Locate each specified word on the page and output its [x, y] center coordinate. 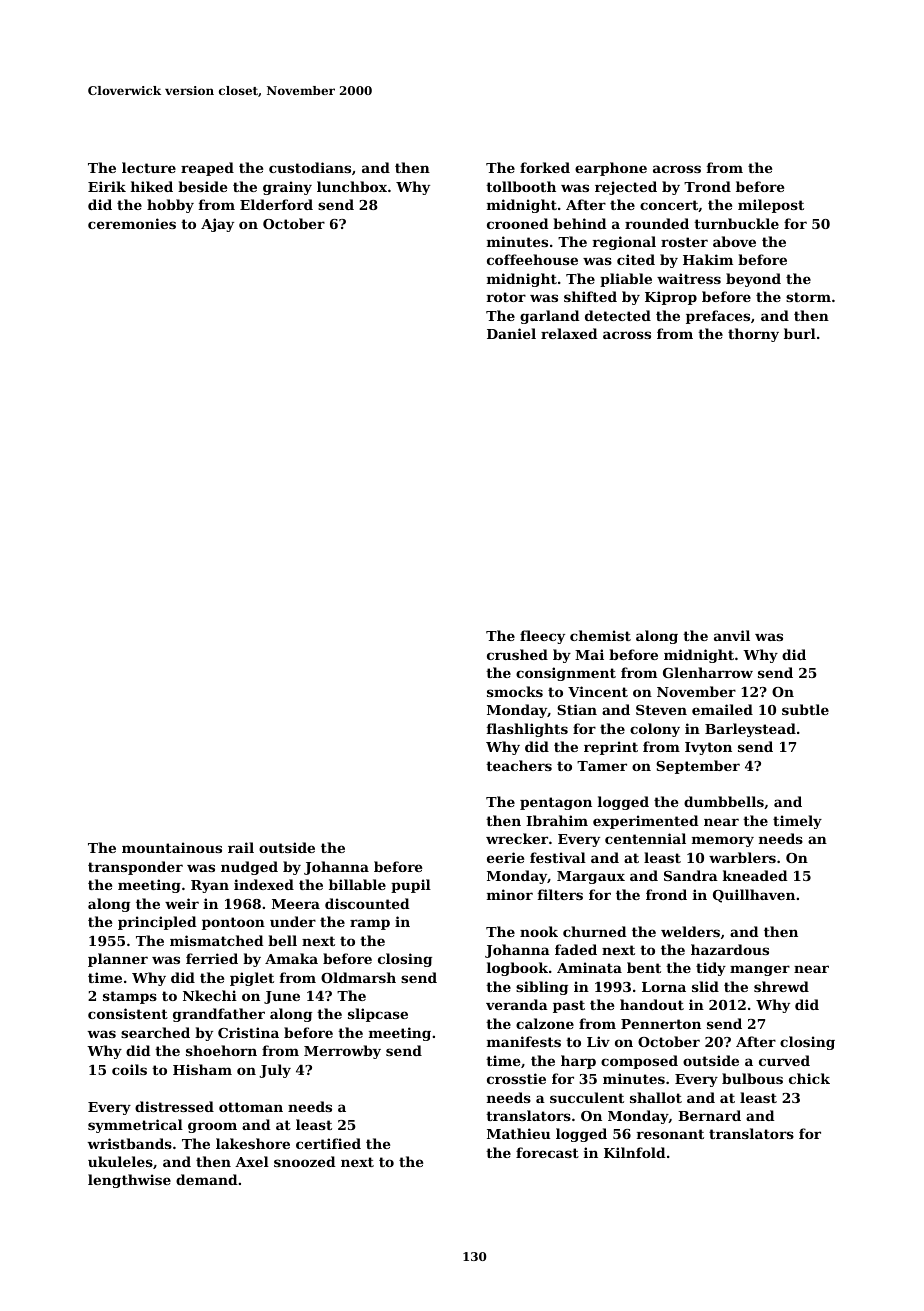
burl [800, 333]
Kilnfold [635, 1152]
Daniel [511, 333]
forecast [547, 1152]
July [275, 1071]
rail [241, 847]
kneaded [755, 875]
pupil [411, 886]
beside [202, 186]
